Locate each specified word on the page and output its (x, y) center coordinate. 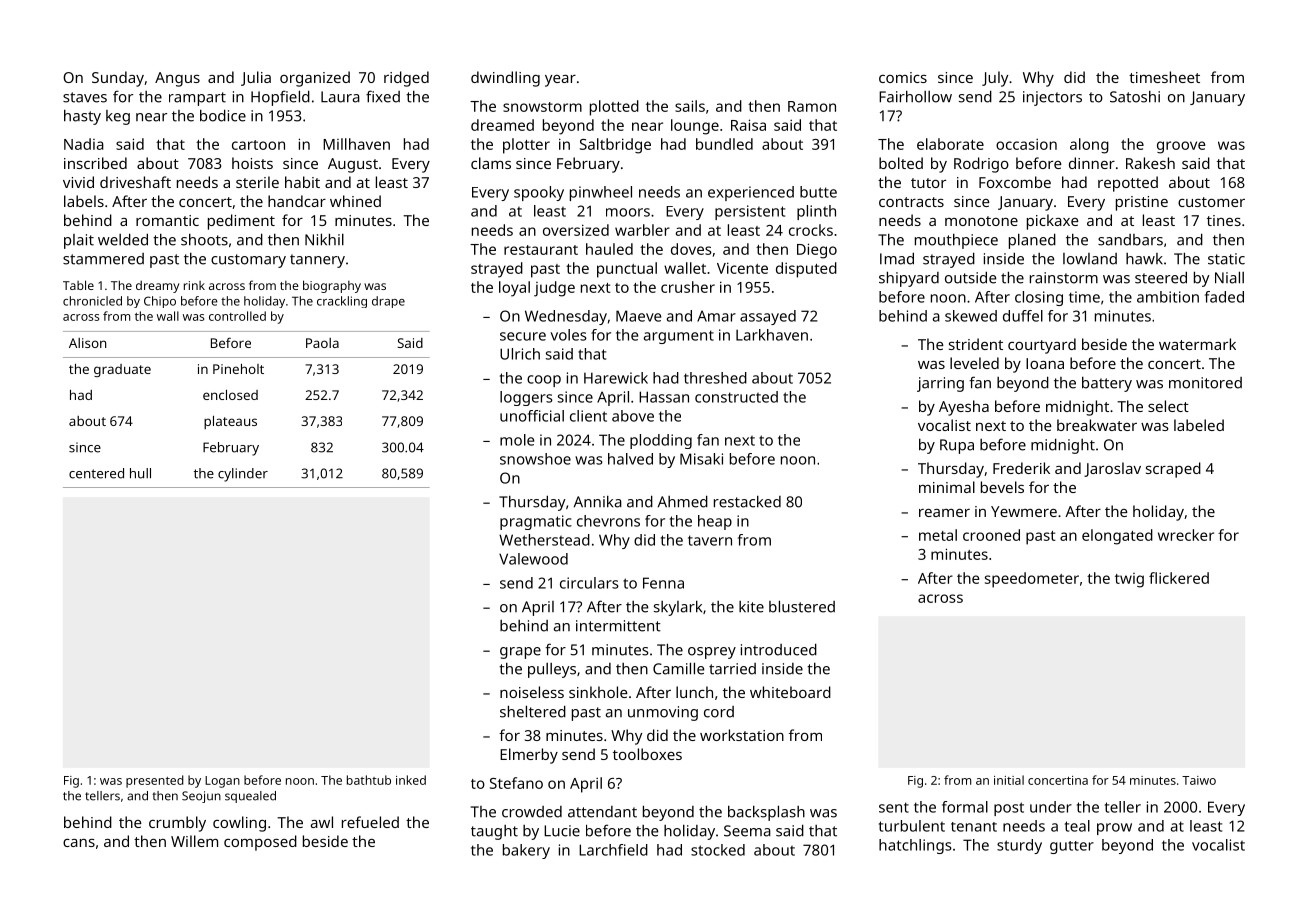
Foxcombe (1015, 182)
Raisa (748, 125)
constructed (736, 397)
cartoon (258, 145)
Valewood (533, 559)
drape (388, 302)
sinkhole (598, 692)
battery (1107, 384)
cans (79, 843)
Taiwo (1199, 780)
